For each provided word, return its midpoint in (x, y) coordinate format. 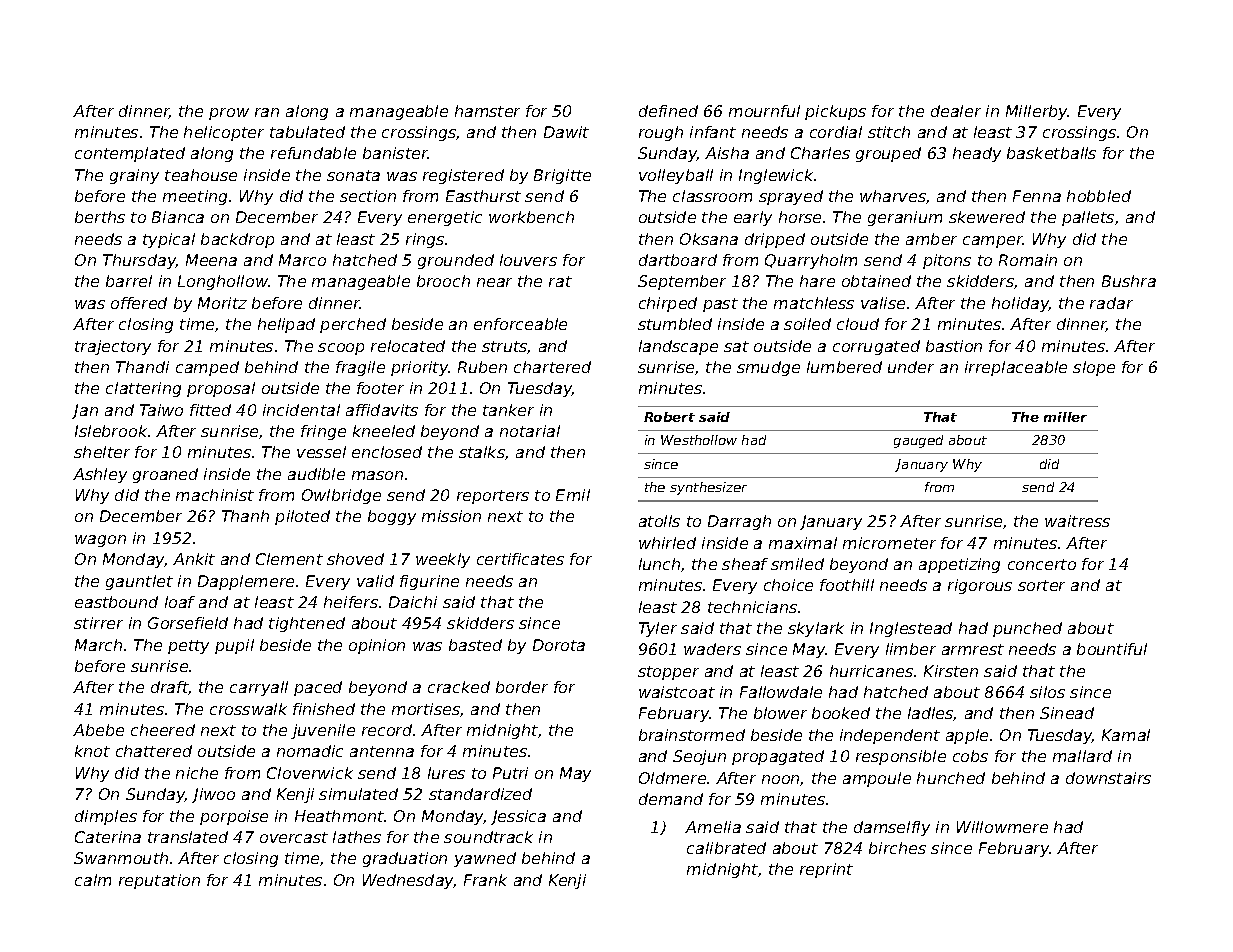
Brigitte (562, 176)
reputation (159, 881)
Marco (302, 260)
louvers (528, 260)
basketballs (1051, 153)
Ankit (194, 559)
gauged (918, 441)
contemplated (130, 154)
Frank (485, 880)
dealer (956, 111)
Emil (573, 495)
